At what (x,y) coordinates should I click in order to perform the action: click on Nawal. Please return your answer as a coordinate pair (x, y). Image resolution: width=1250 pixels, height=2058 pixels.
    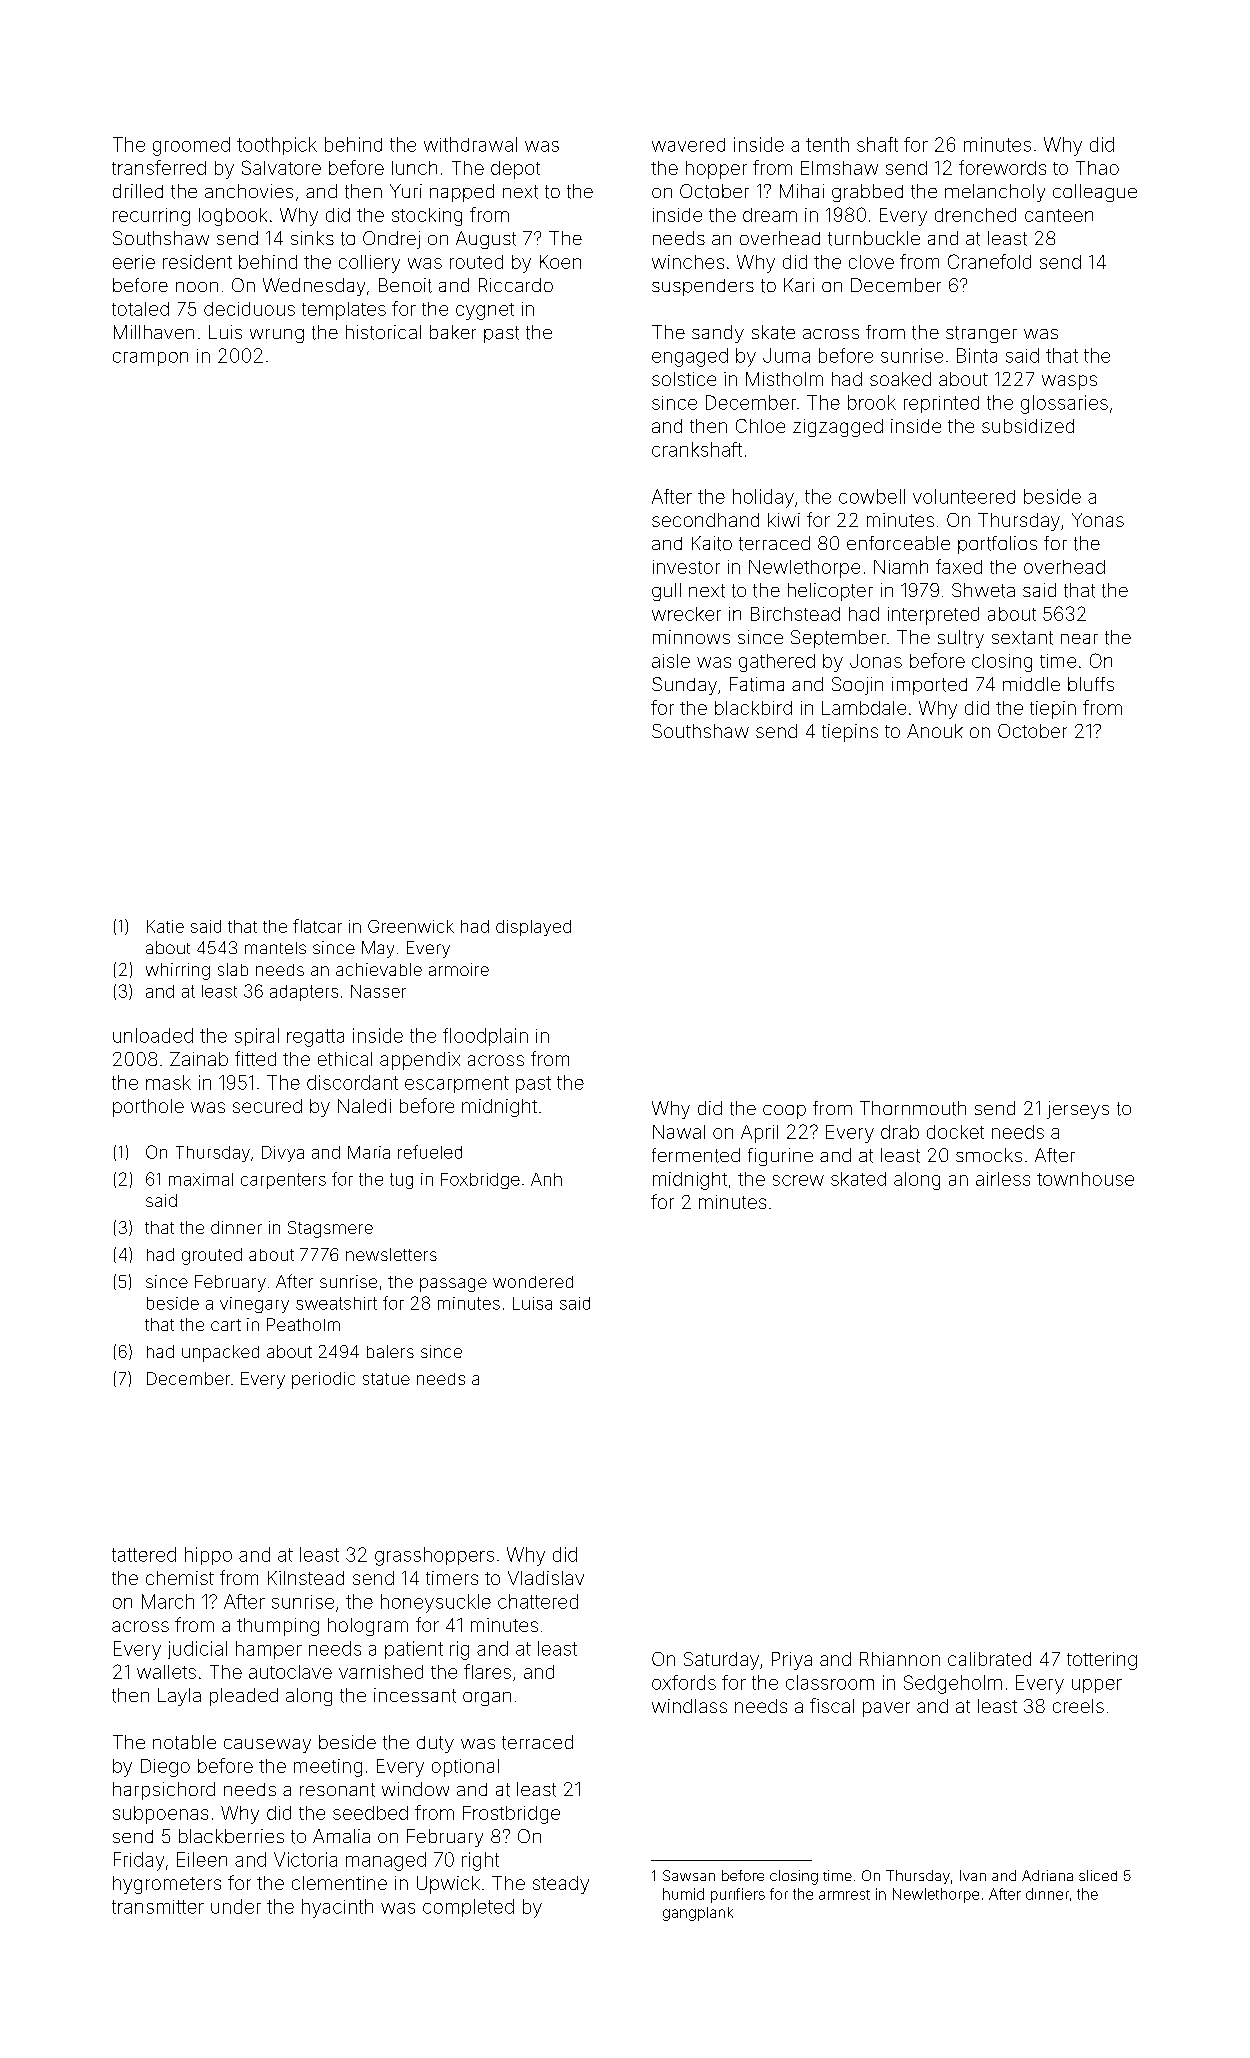
    Looking at the image, I should click on (679, 1132).
